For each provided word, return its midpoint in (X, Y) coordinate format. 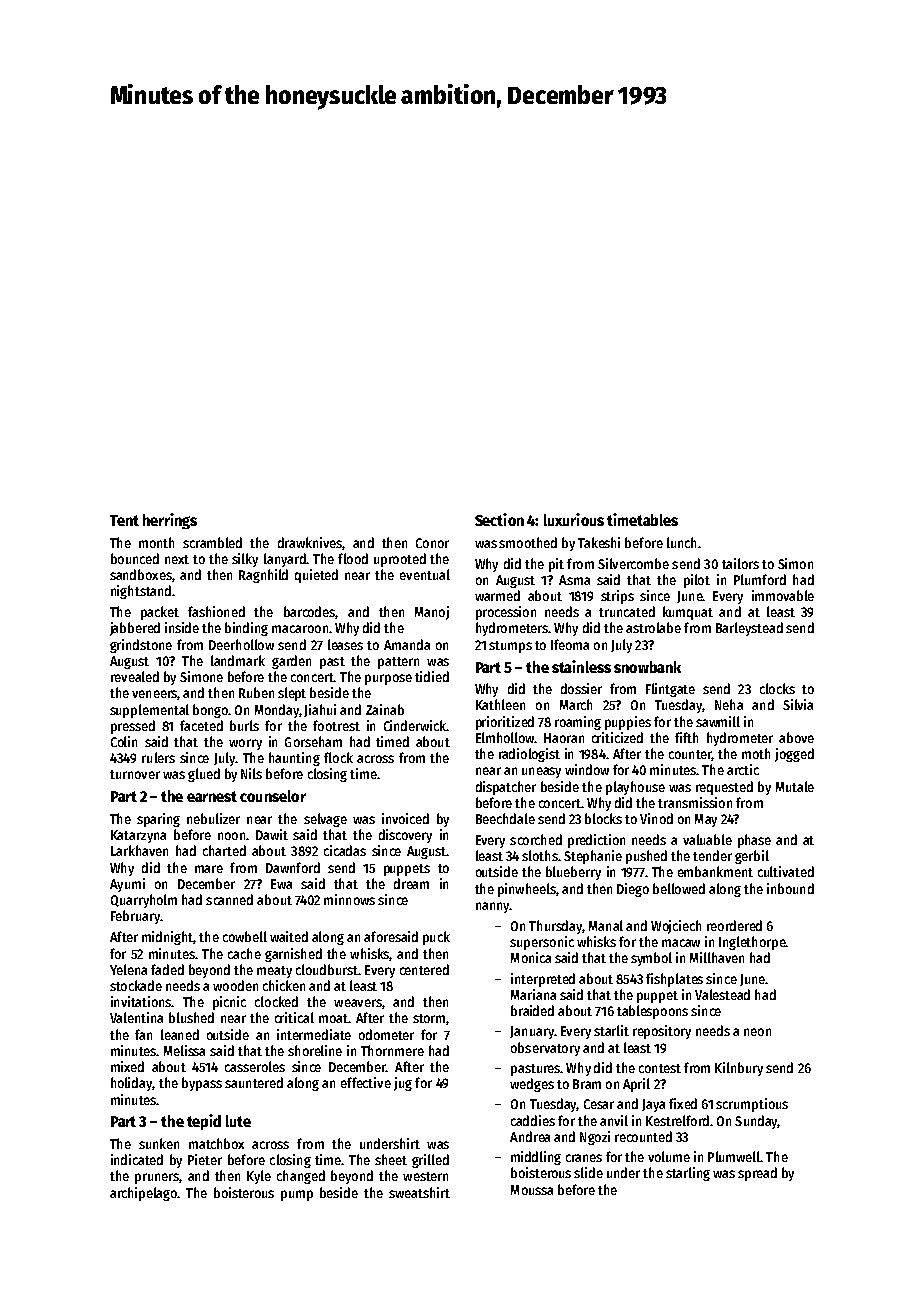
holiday (132, 1084)
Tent (124, 520)
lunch (681, 542)
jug (403, 1084)
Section (499, 519)
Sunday (756, 1122)
